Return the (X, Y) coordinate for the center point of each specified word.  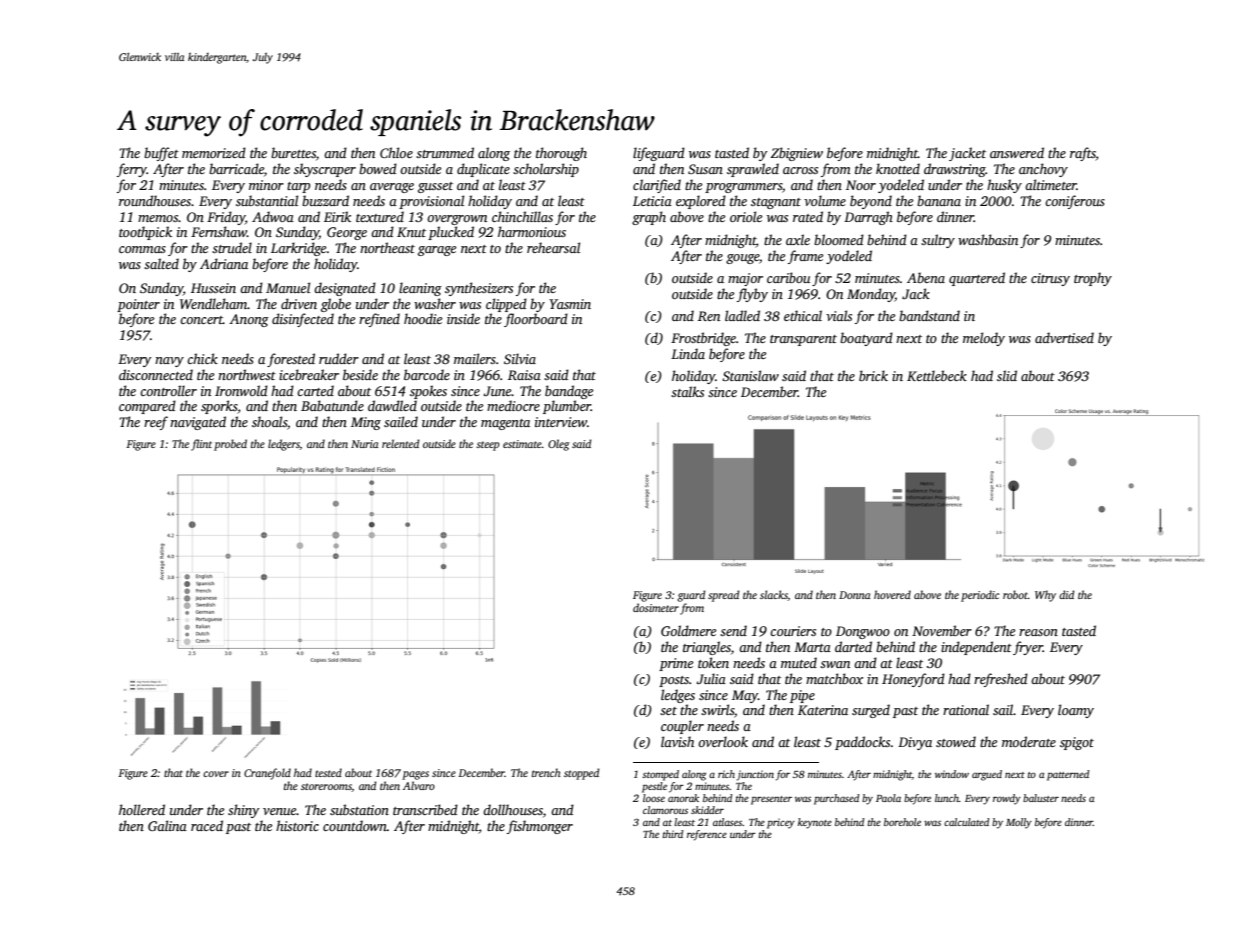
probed (230, 445)
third (673, 834)
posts (674, 681)
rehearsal (553, 247)
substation (359, 809)
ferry (132, 170)
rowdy (1007, 799)
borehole (902, 822)
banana (939, 200)
